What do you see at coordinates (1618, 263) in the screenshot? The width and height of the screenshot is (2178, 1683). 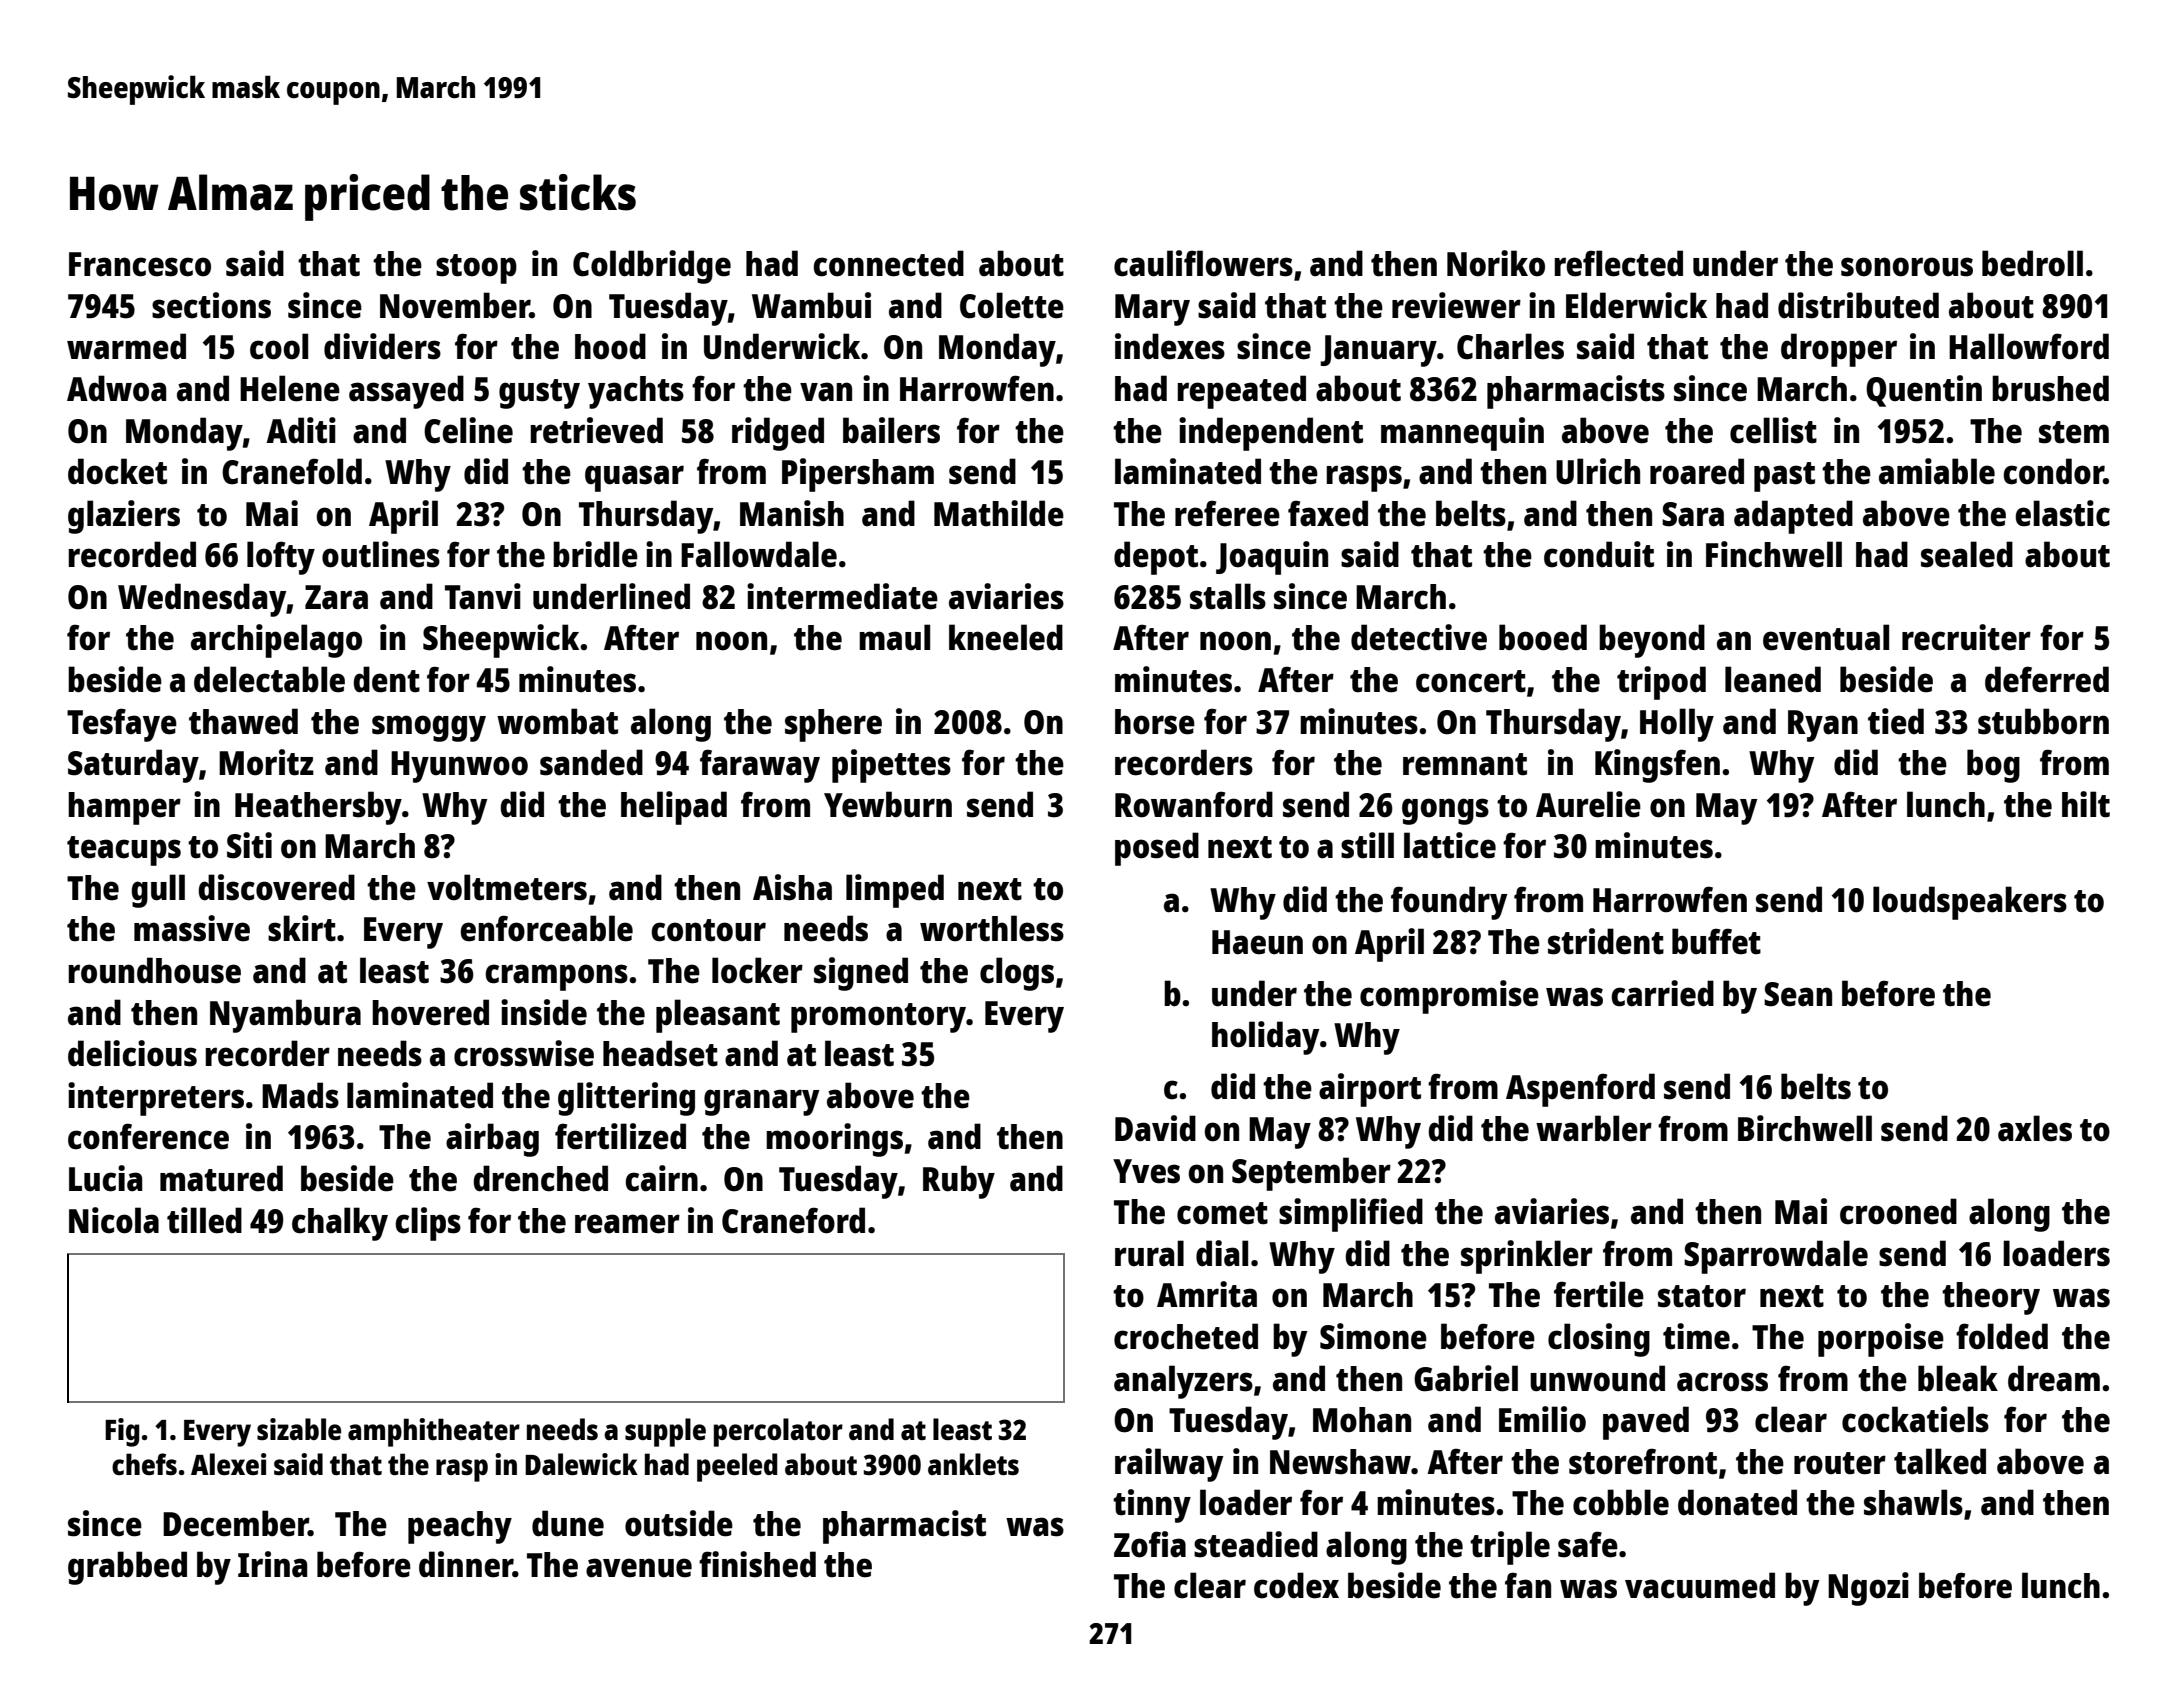 I see `reflected` at bounding box center [1618, 263].
